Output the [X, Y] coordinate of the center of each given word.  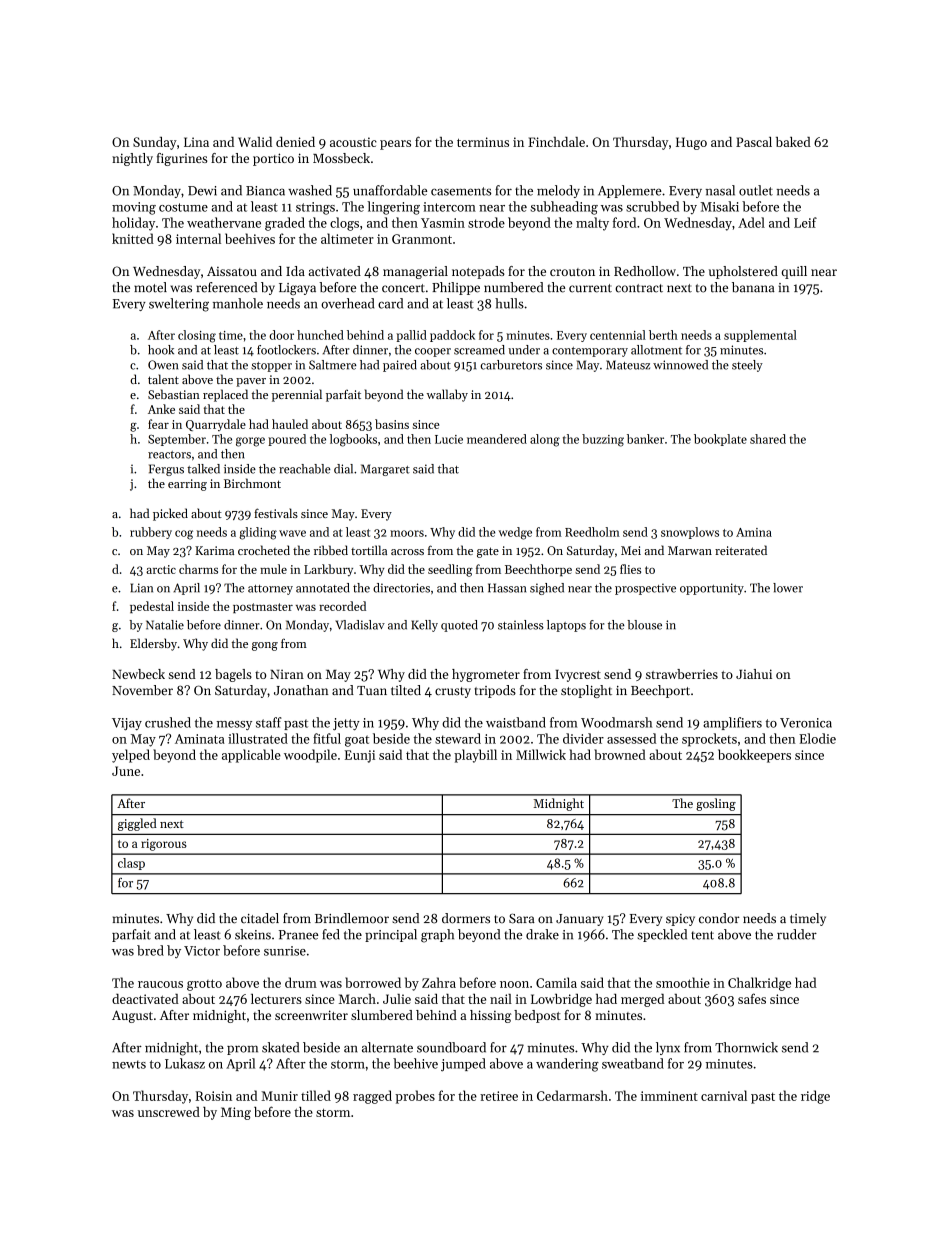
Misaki [719, 206]
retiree [499, 1096]
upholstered [743, 272]
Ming [236, 1113]
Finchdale [556, 142]
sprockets [709, 740]
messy [234, 725]
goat [357, 741]
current [590, 288]
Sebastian [174, 394]
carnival [724, 1095]
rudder [797, 934]
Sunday [155, 143]
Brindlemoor [352, 918]
